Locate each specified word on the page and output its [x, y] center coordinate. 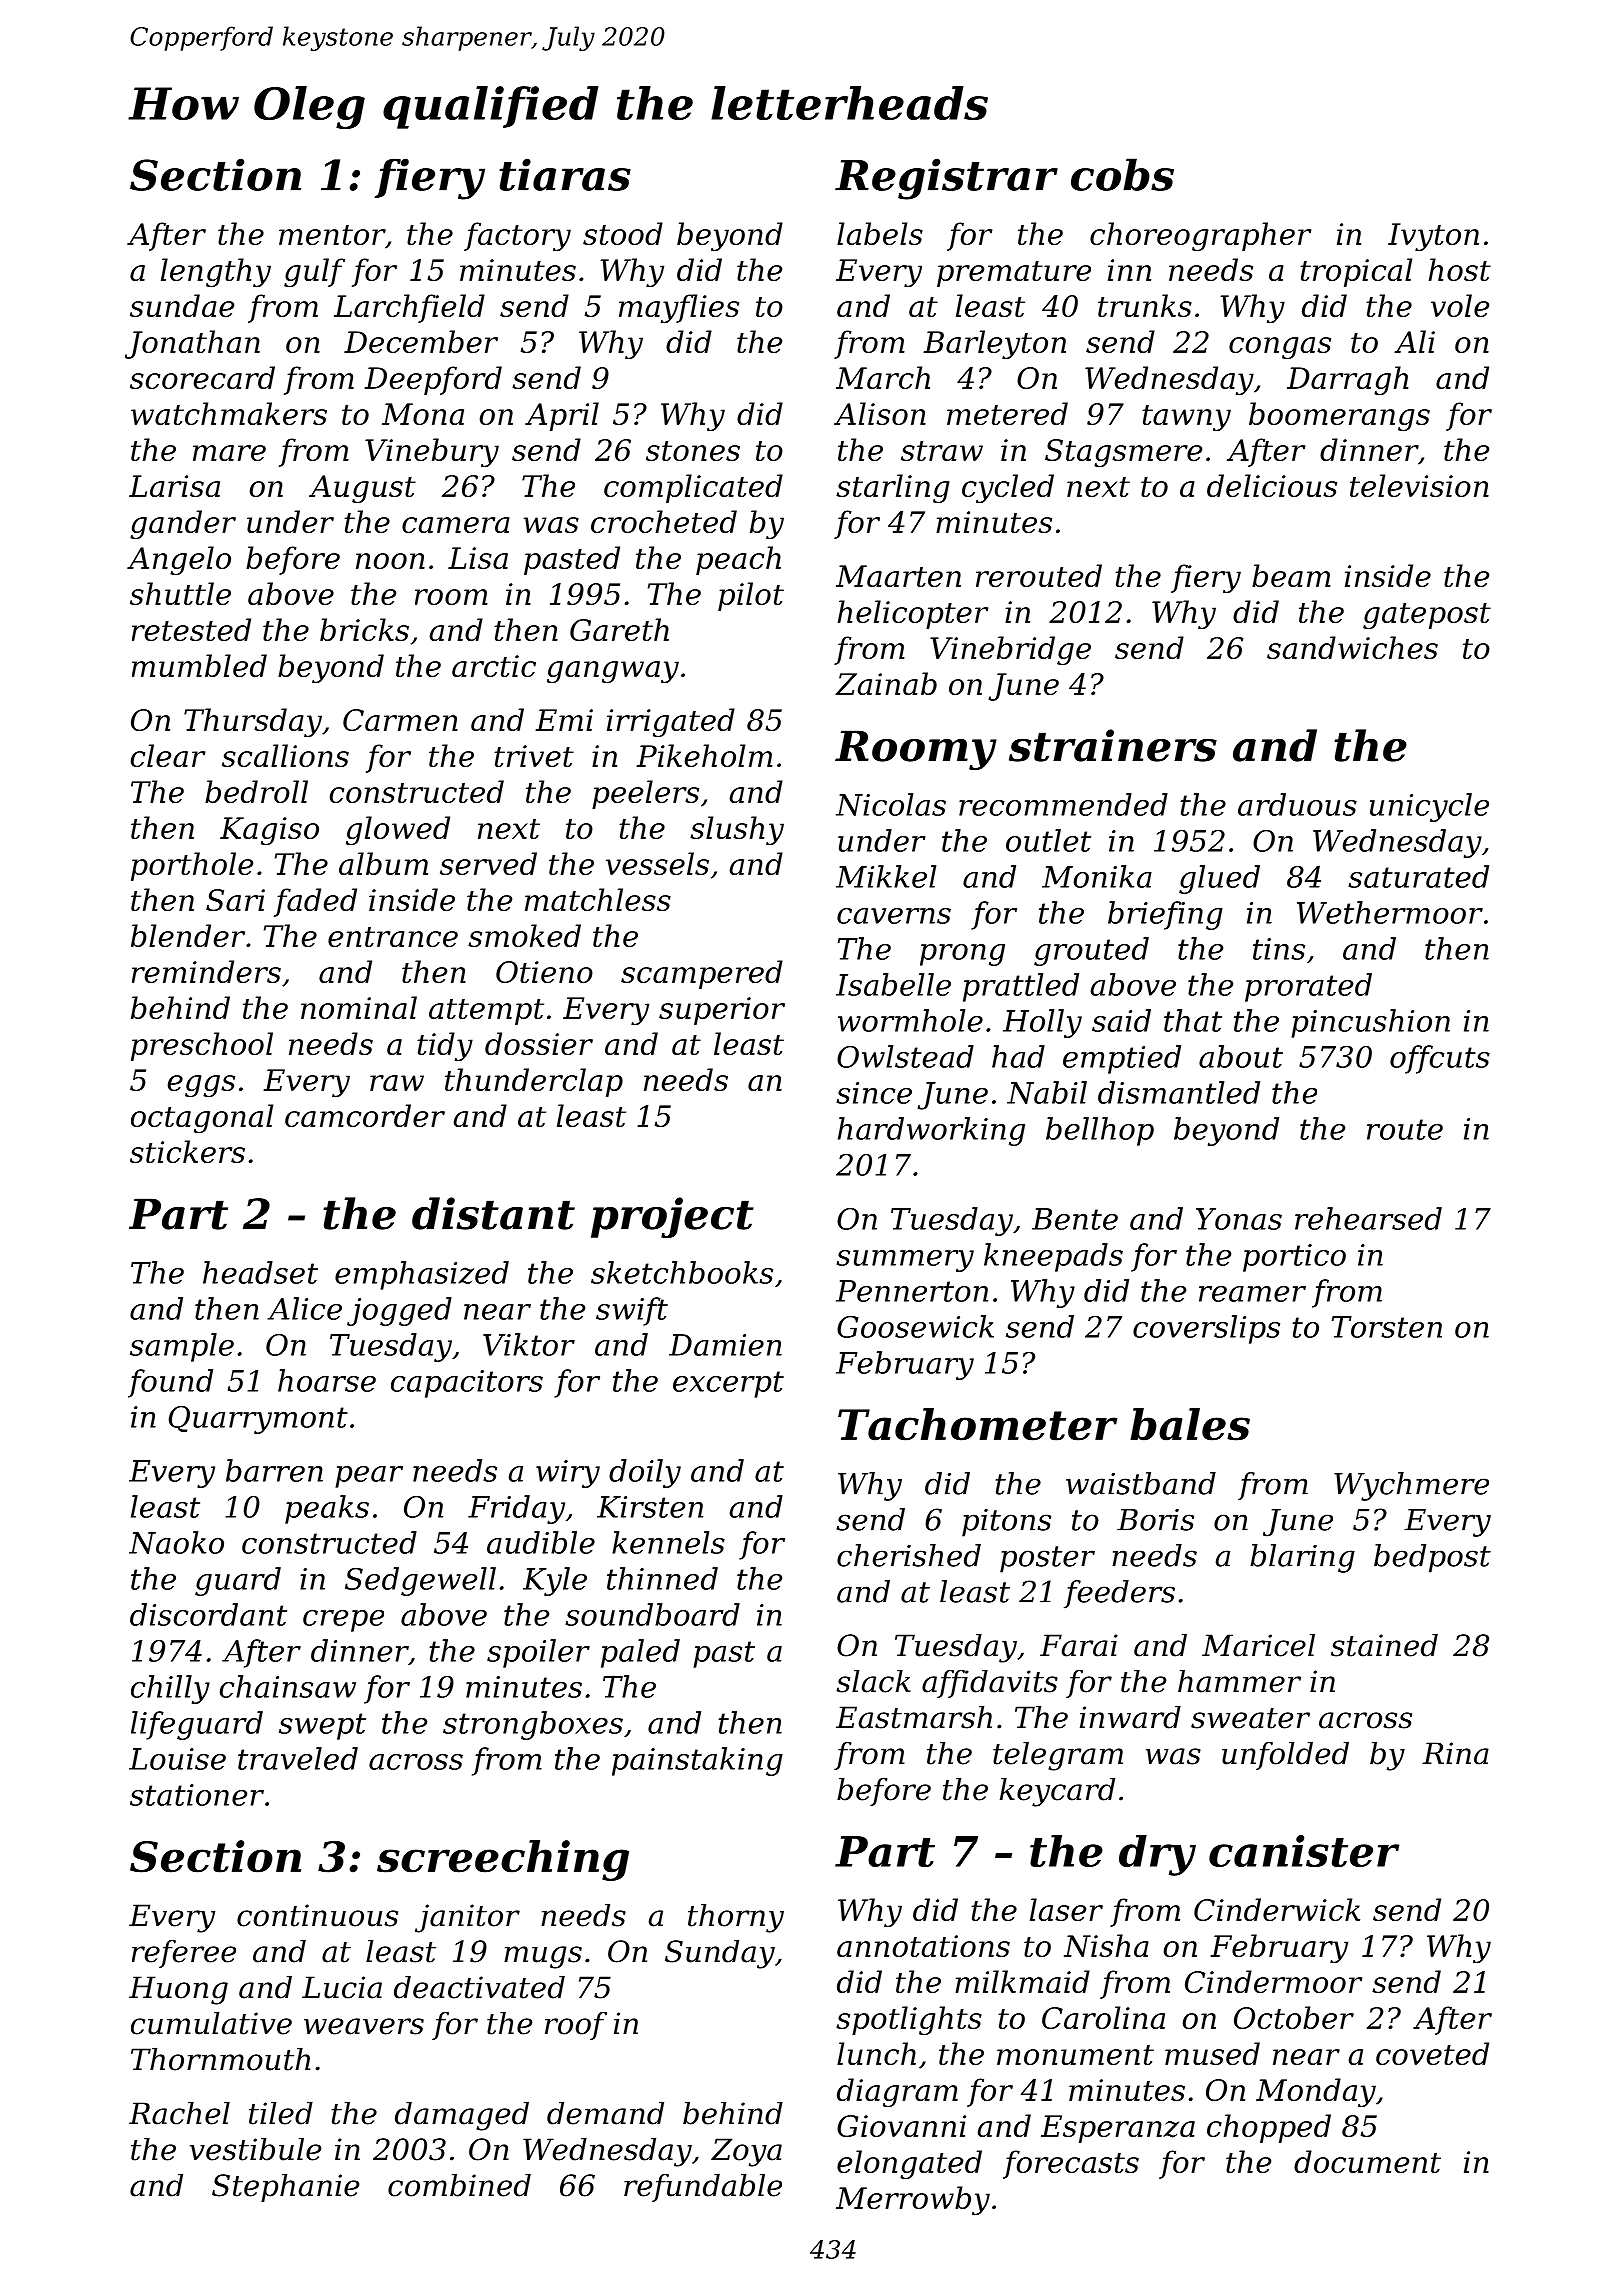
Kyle [555, 1581]
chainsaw [288, 1686]
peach [738, 560]
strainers [1113, 745]
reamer [1252, 1294]
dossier [539, 1043]
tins [1279, 949]
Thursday [253, 722]
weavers [364, 2026]
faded [315, 902]
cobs [1122, 174]
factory [517, 236]
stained [1384, 1645]
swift [632, 1311]
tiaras [565, 174]
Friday [516, 1509]
